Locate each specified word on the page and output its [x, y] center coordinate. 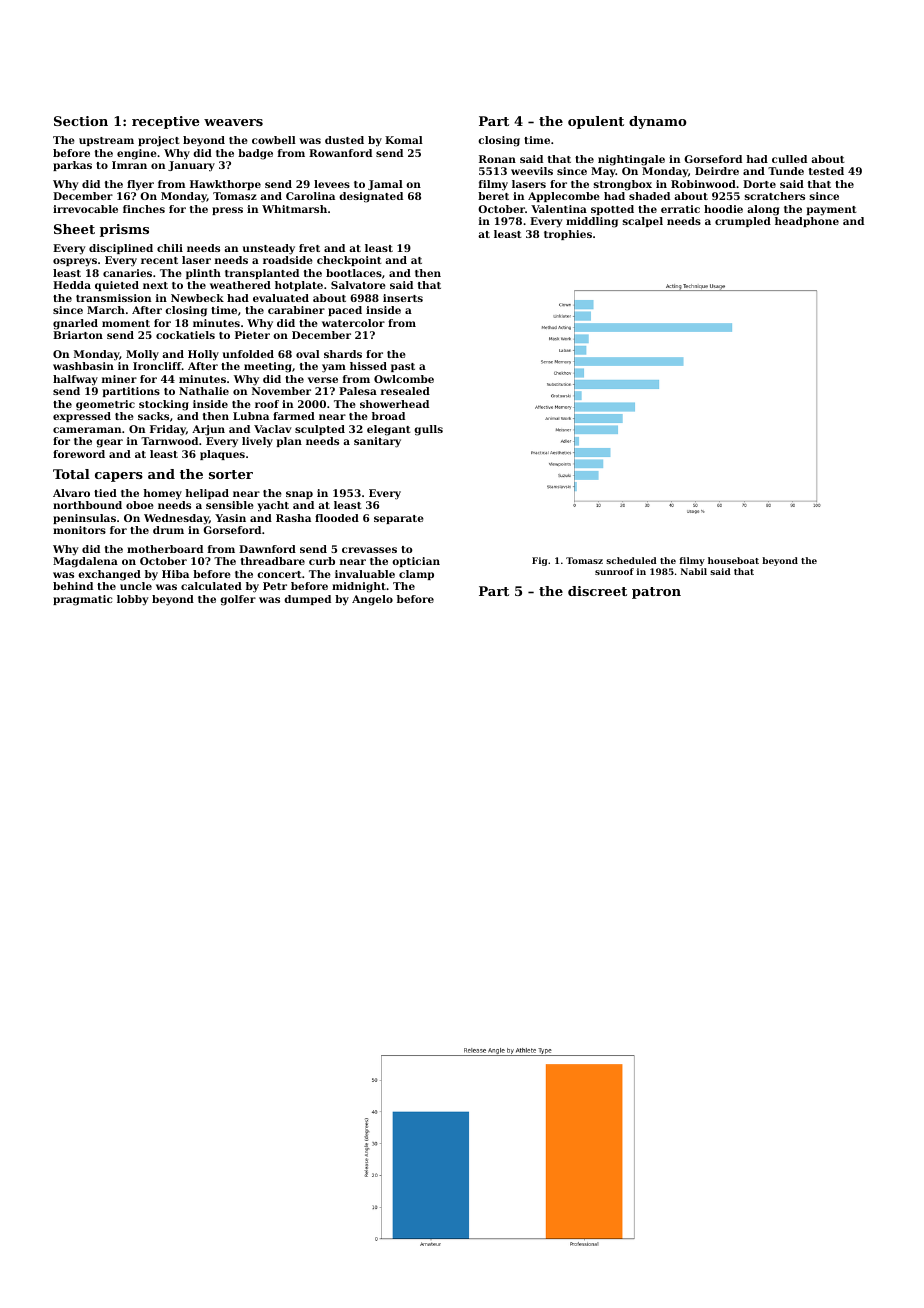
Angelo [372, 600]
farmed [294, 416]
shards [343, 354]
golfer [238, 600]
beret [493, 196]
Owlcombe [404, 379]
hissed [368, 366]
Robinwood [703, 184]
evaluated [281, 298]
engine [137, 154]
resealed [405, 391]
